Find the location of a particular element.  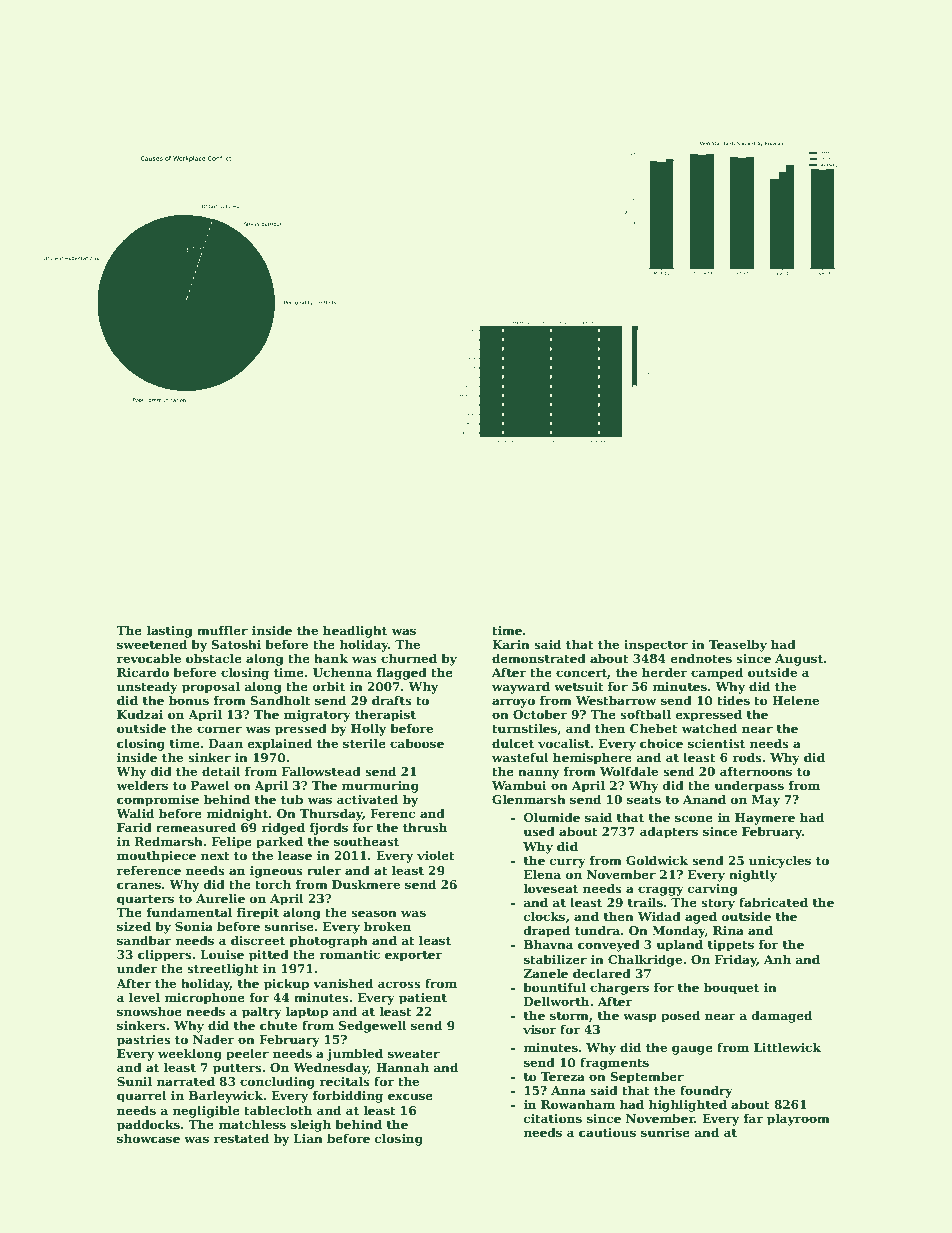

used is located at coordinates (539, 831).
